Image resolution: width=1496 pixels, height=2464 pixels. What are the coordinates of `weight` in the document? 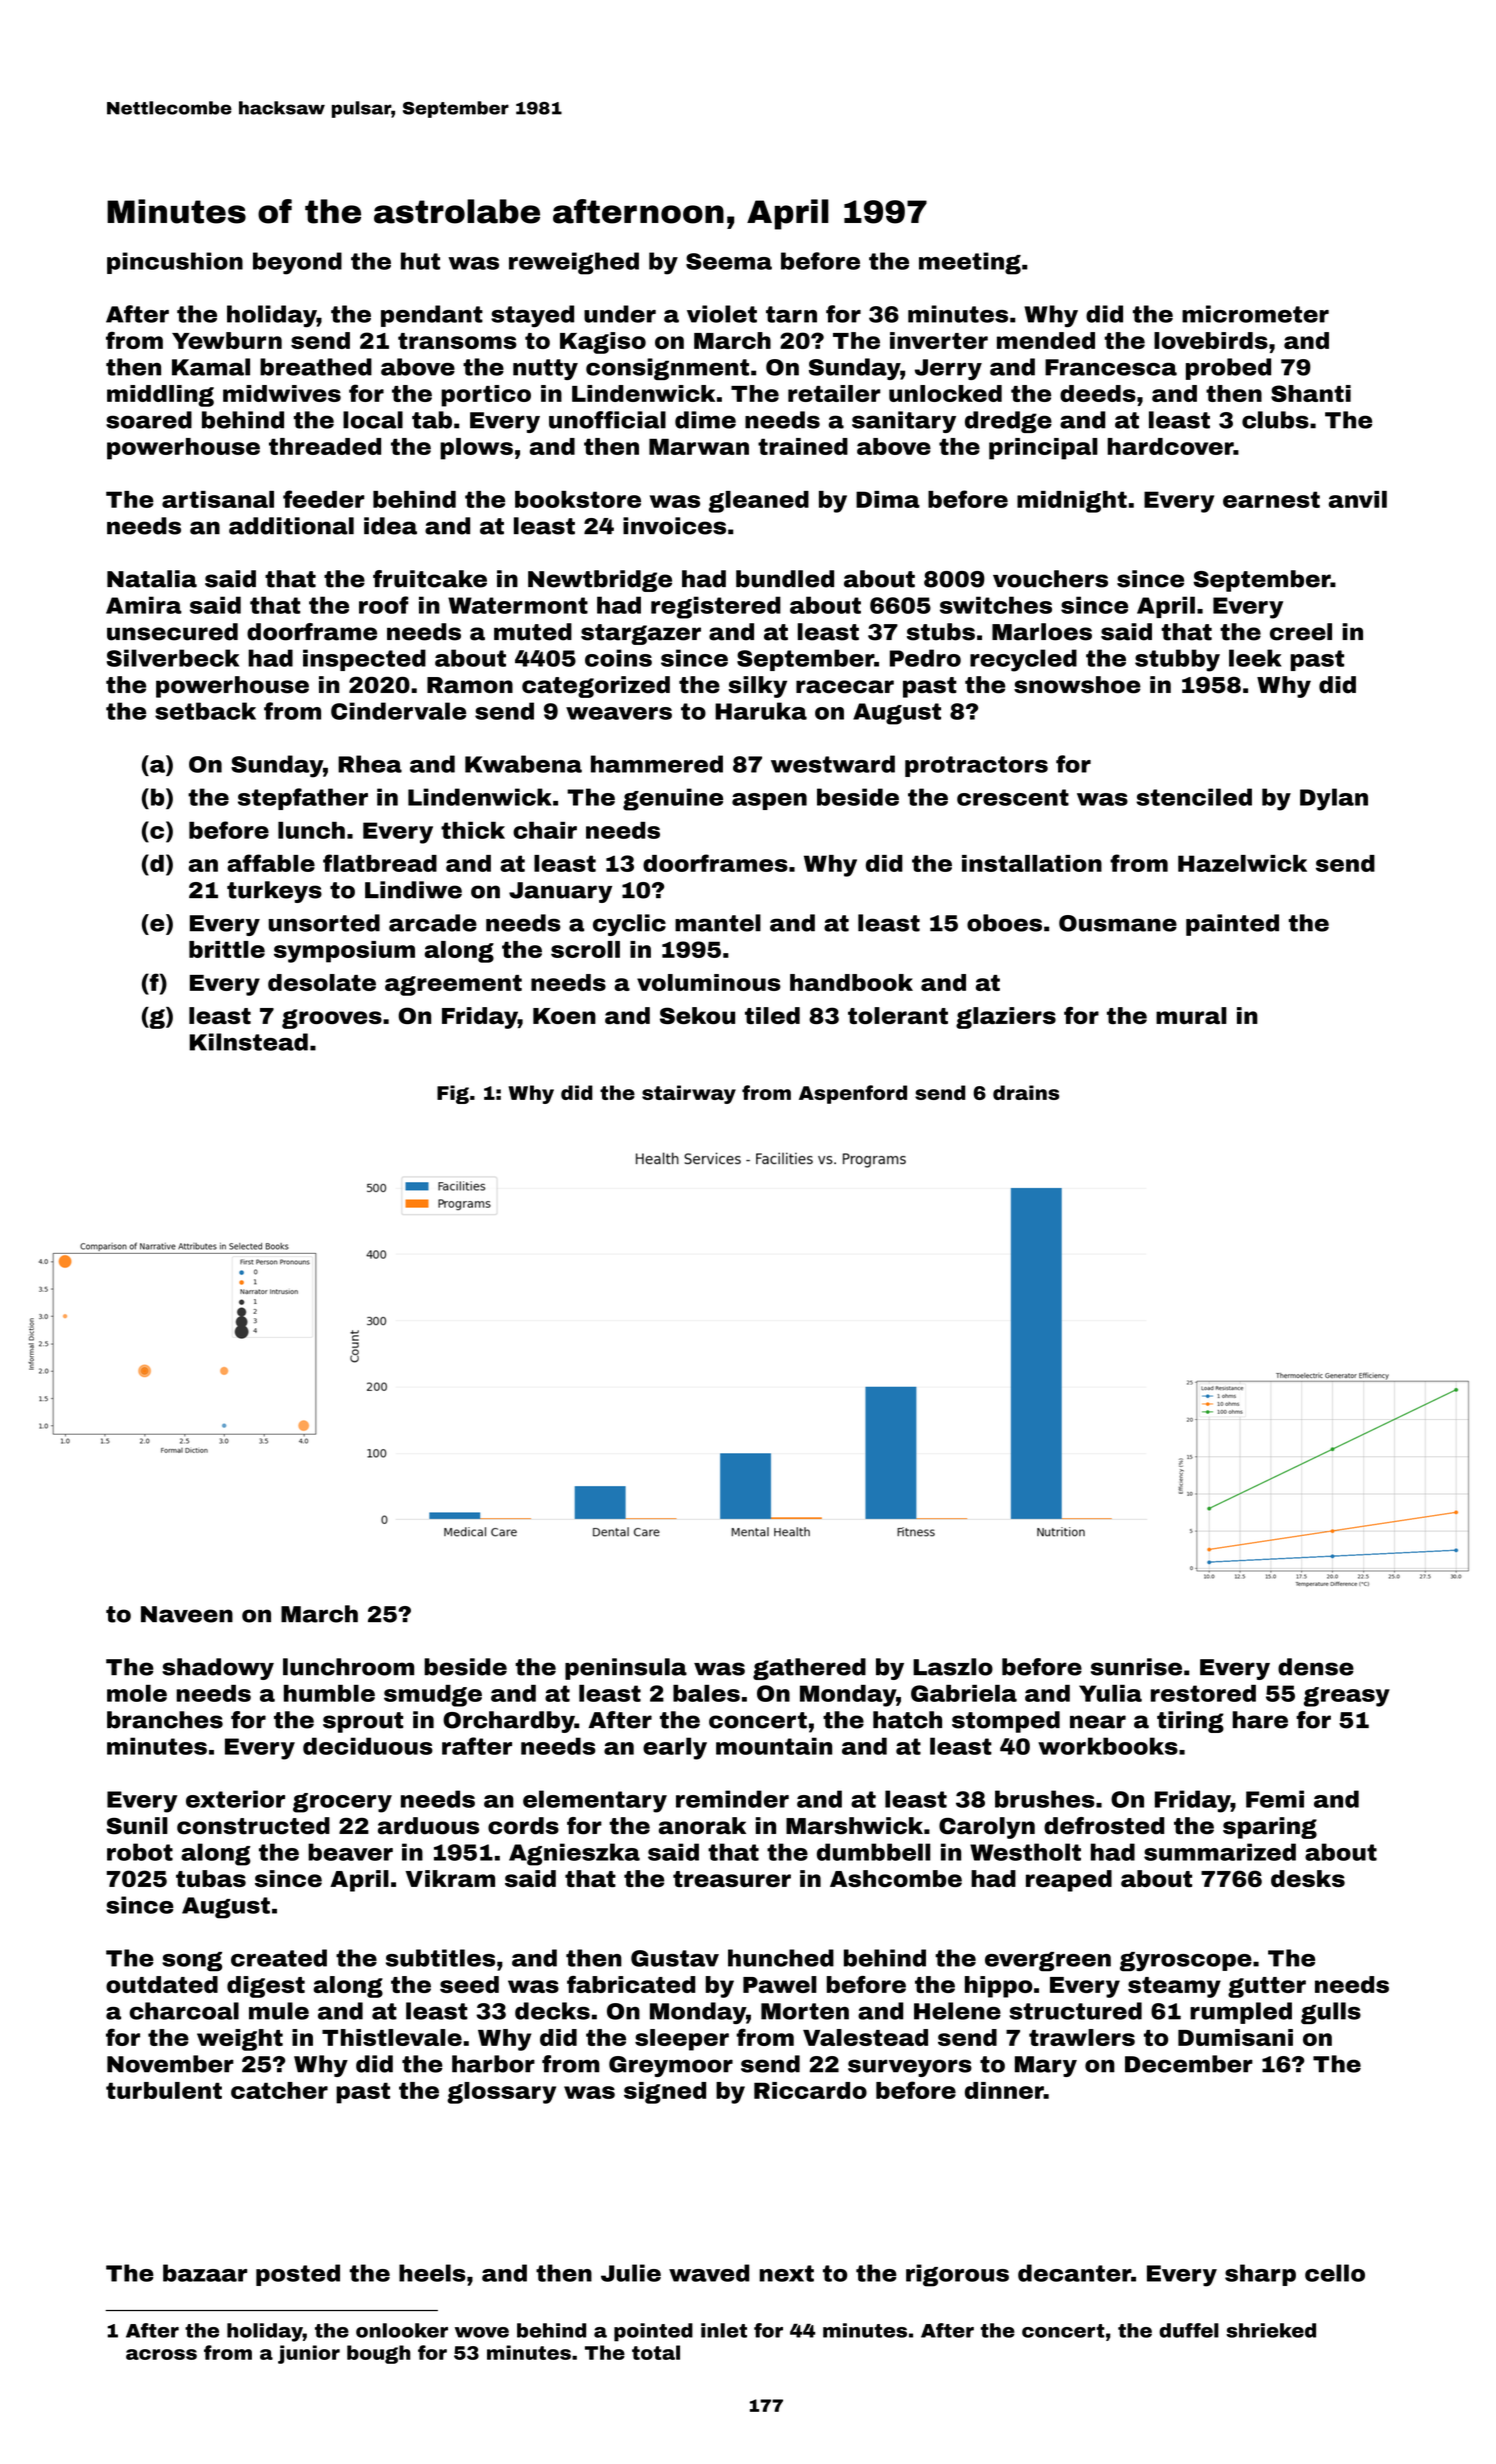 It's located at (240, 2040).
